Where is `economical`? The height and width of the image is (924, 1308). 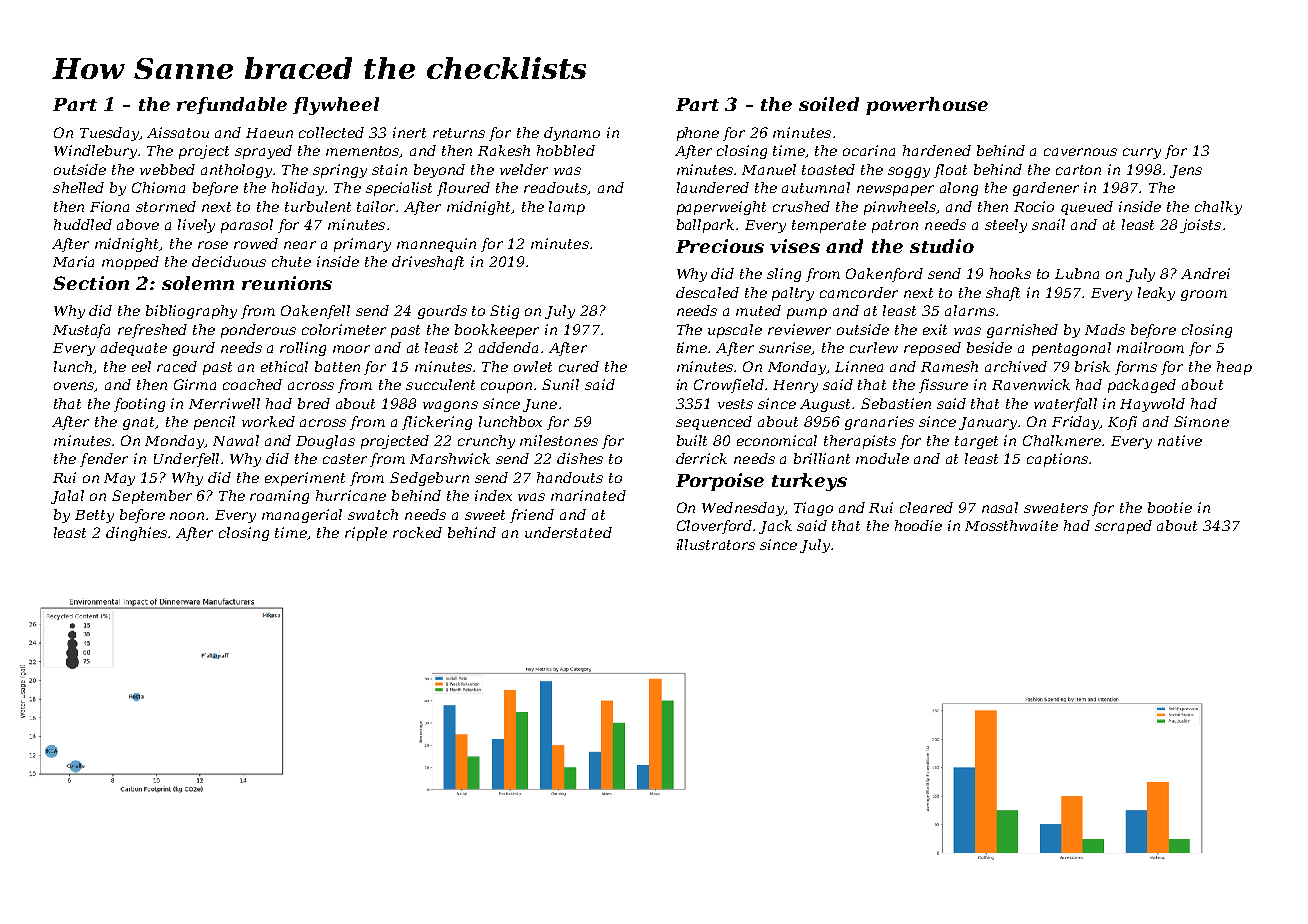 economical is located at coordinates (777, 440).
